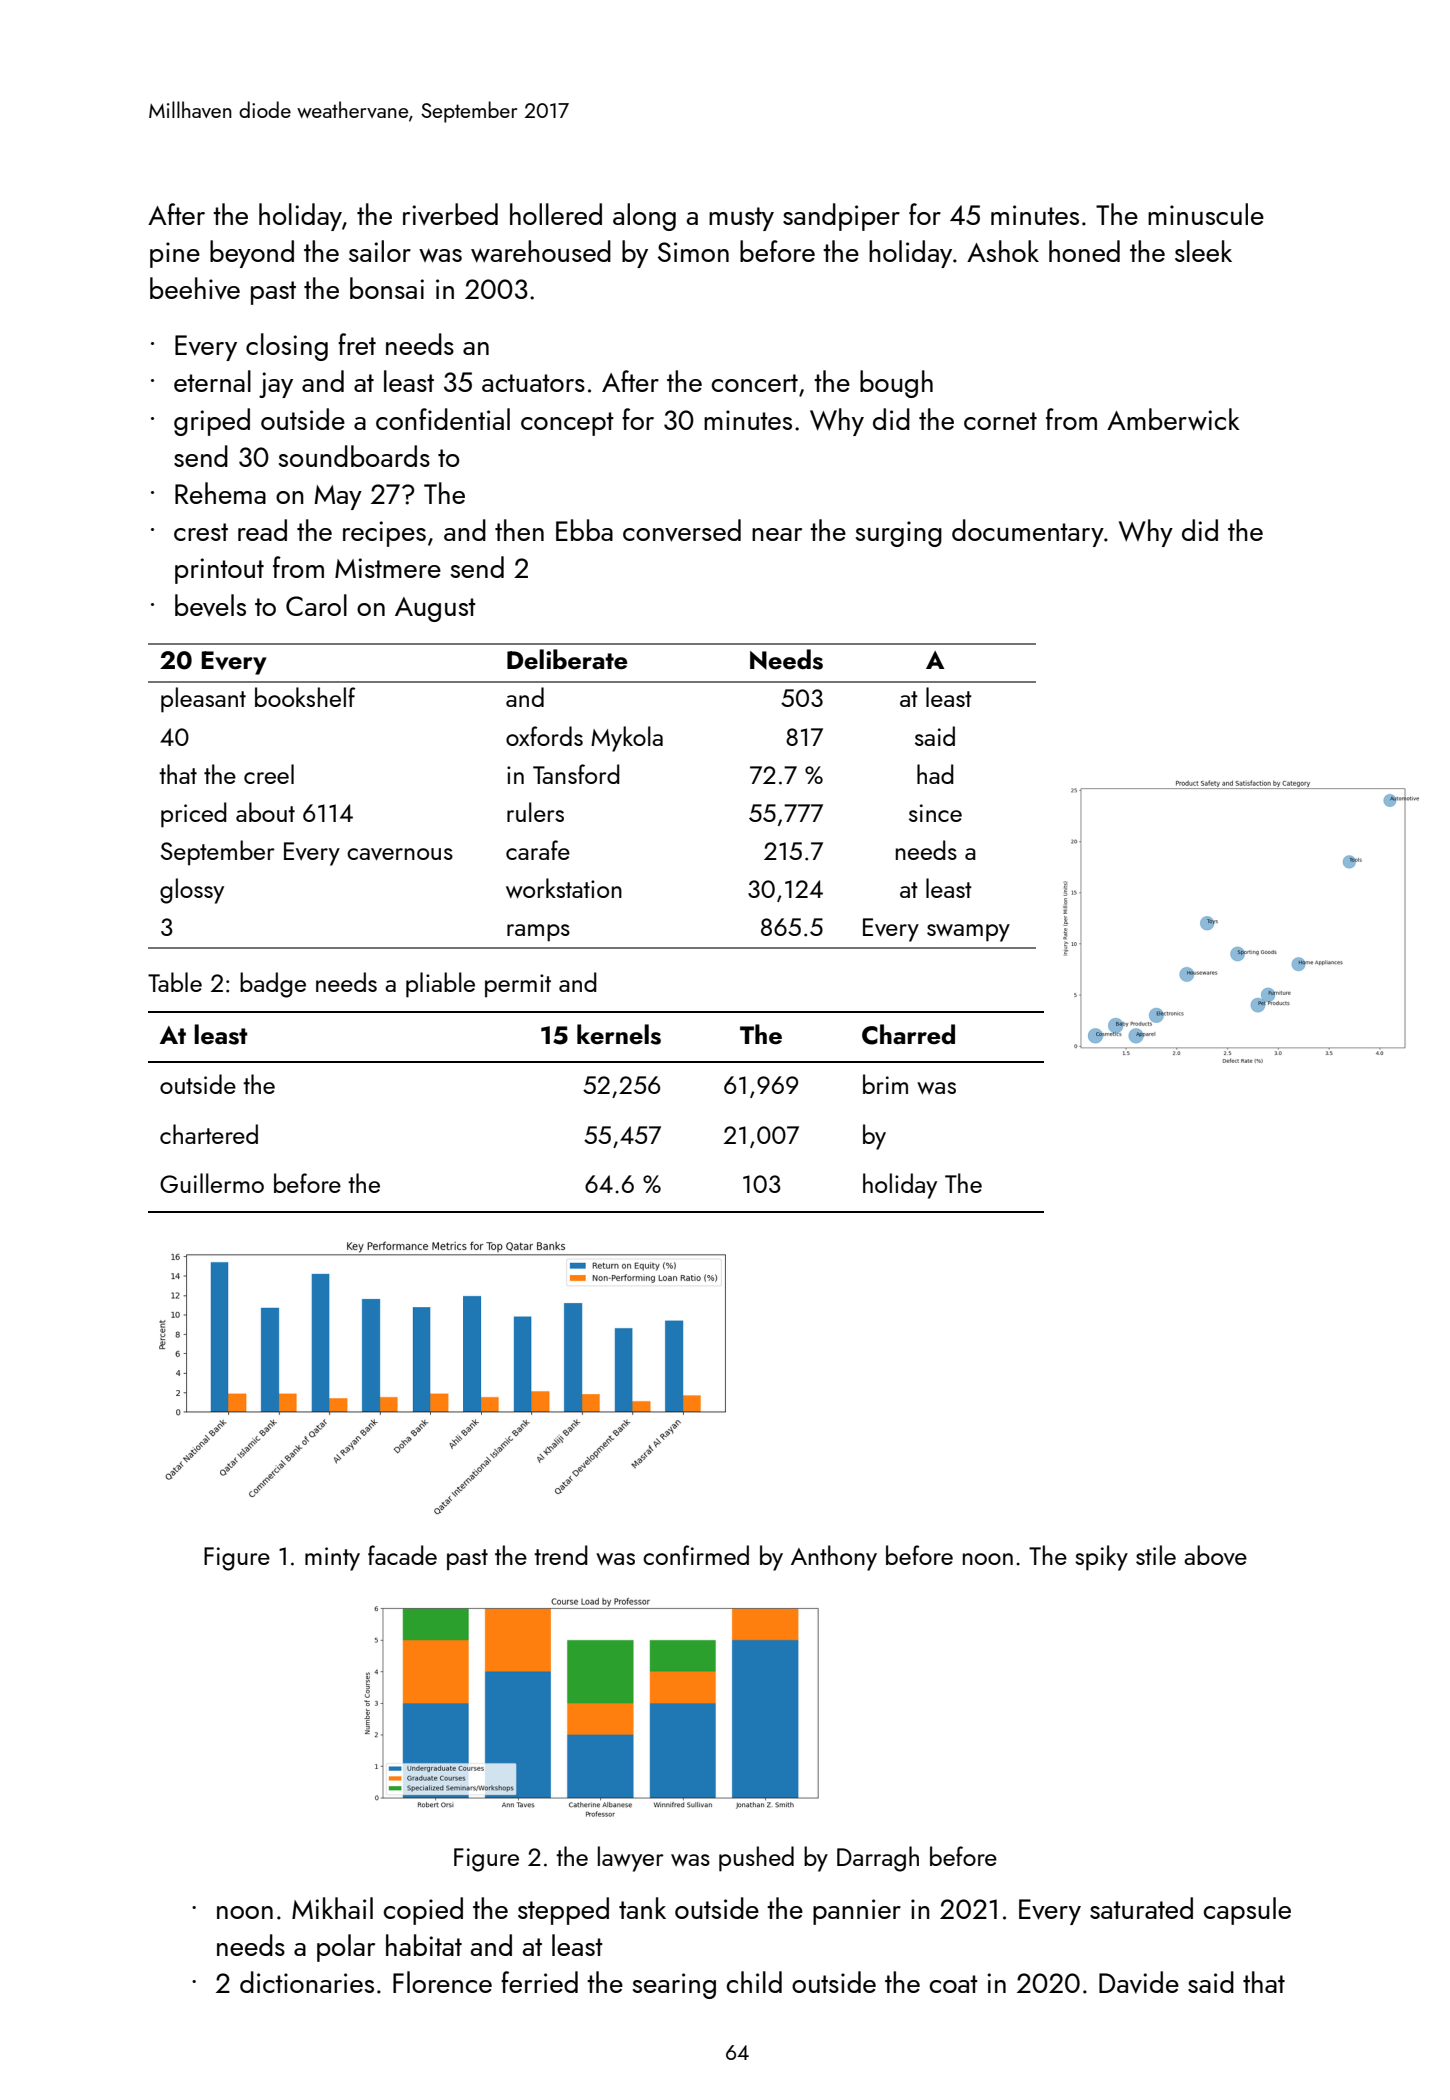  I want to click on copied, so click(423, 1911).
